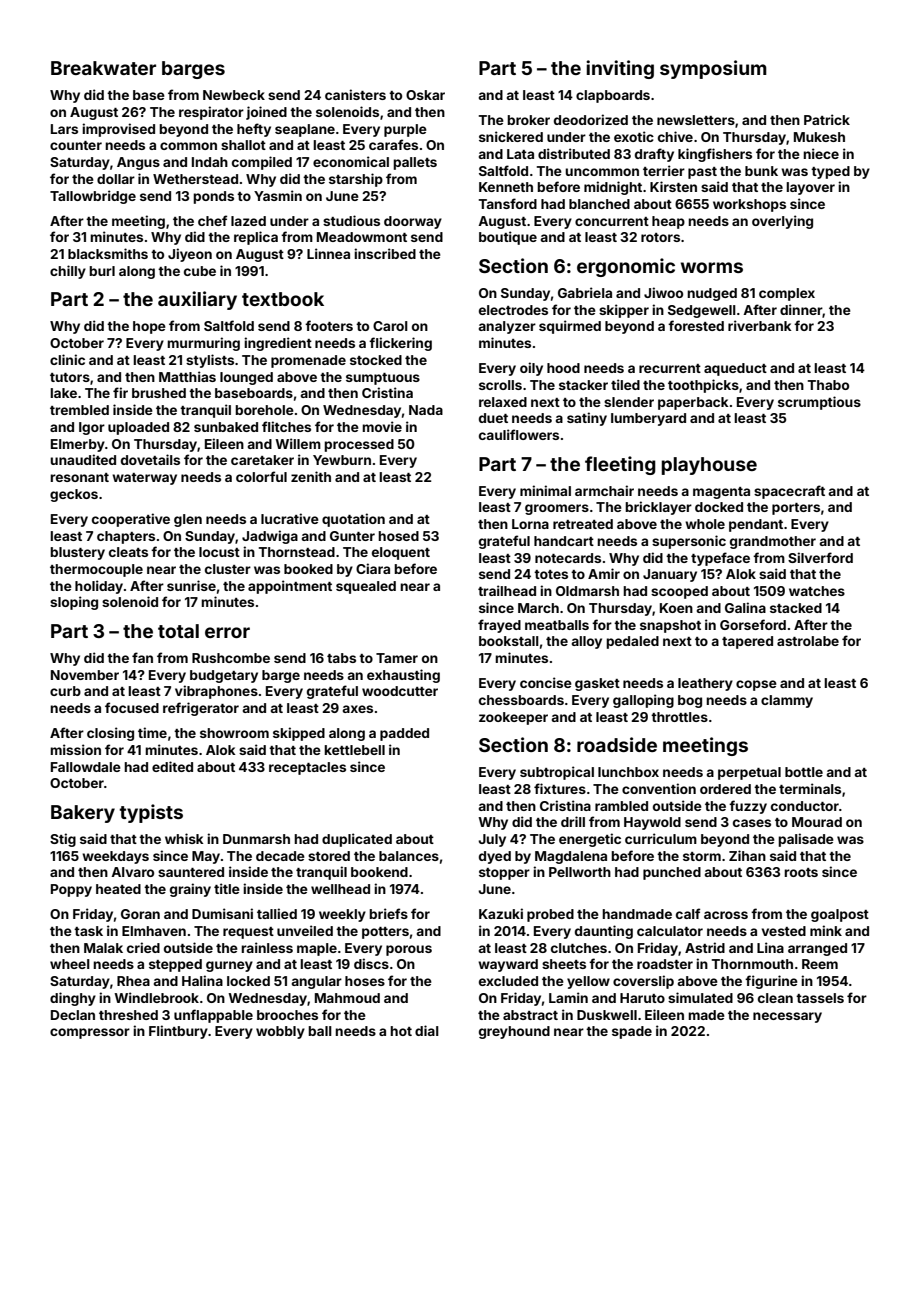 The height and width of the page is (1308, 924). What do you see at coordinates (620, 69) in the page?
I see `inviting` at bounding box center [620, 69].
